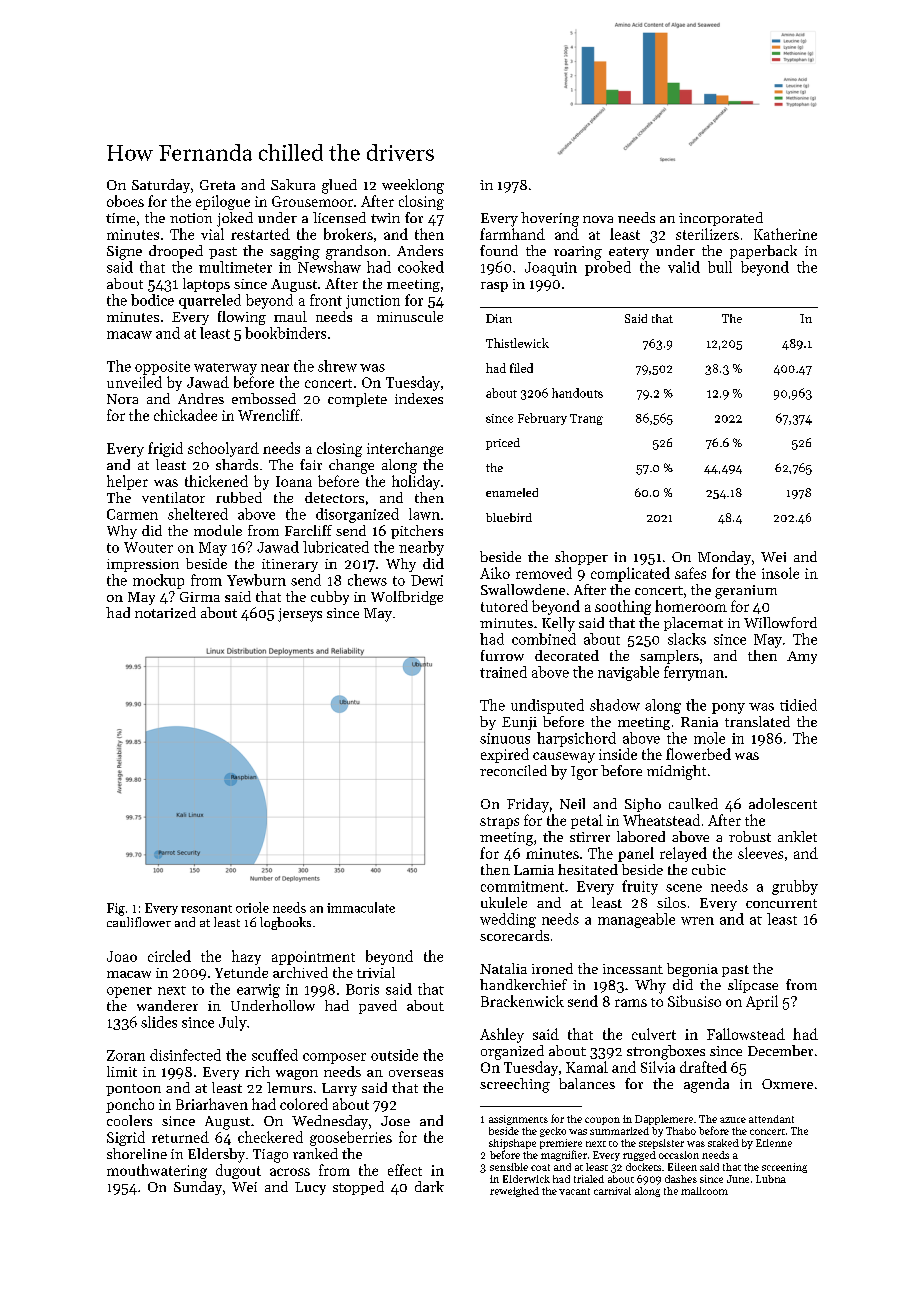  Describe the element at coordinates (746, 1034) in the page. I see `Fallowstead` at that location.
